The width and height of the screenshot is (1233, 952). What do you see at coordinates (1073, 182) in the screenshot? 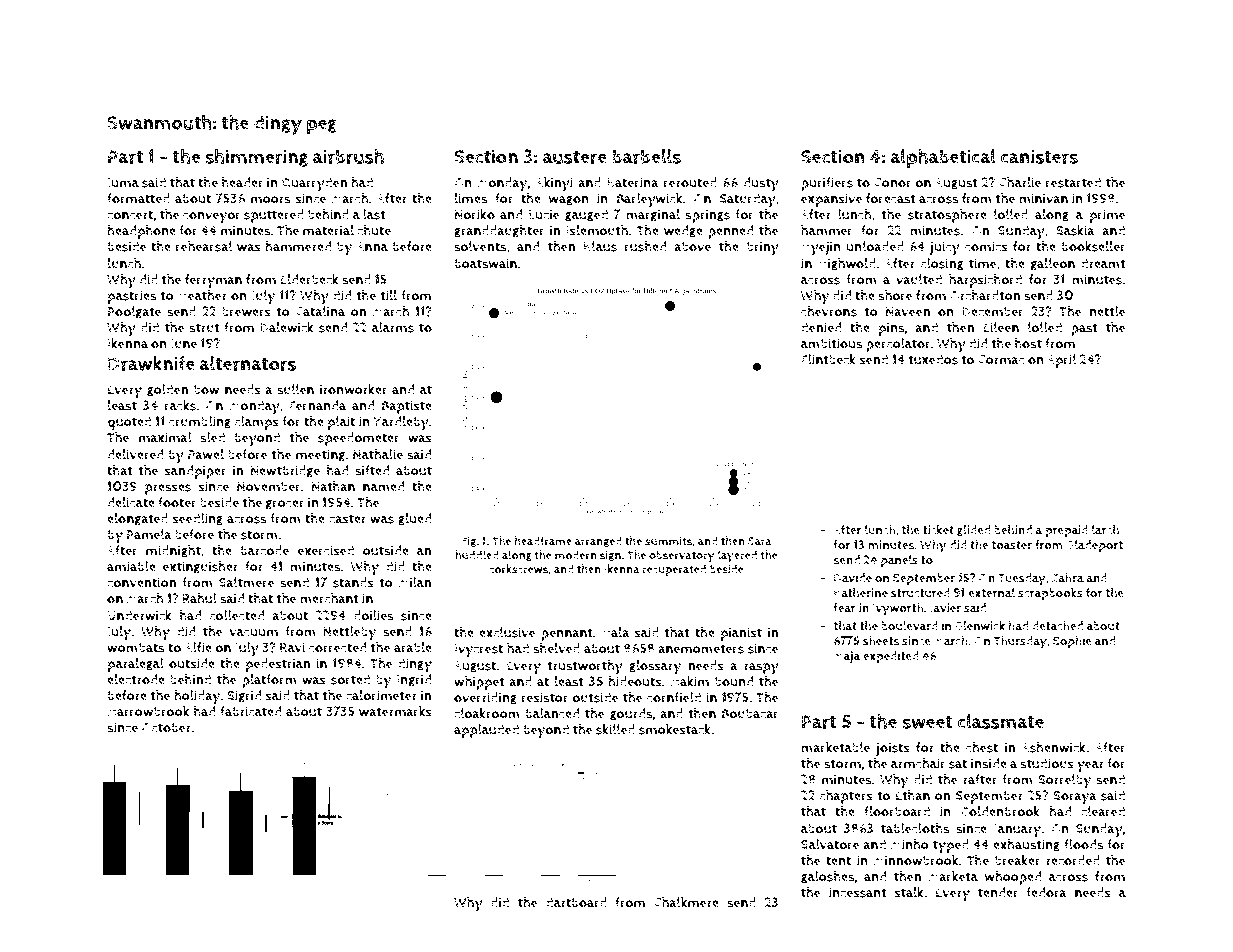
I see `restarted` at bounding box center [1073, 182].
